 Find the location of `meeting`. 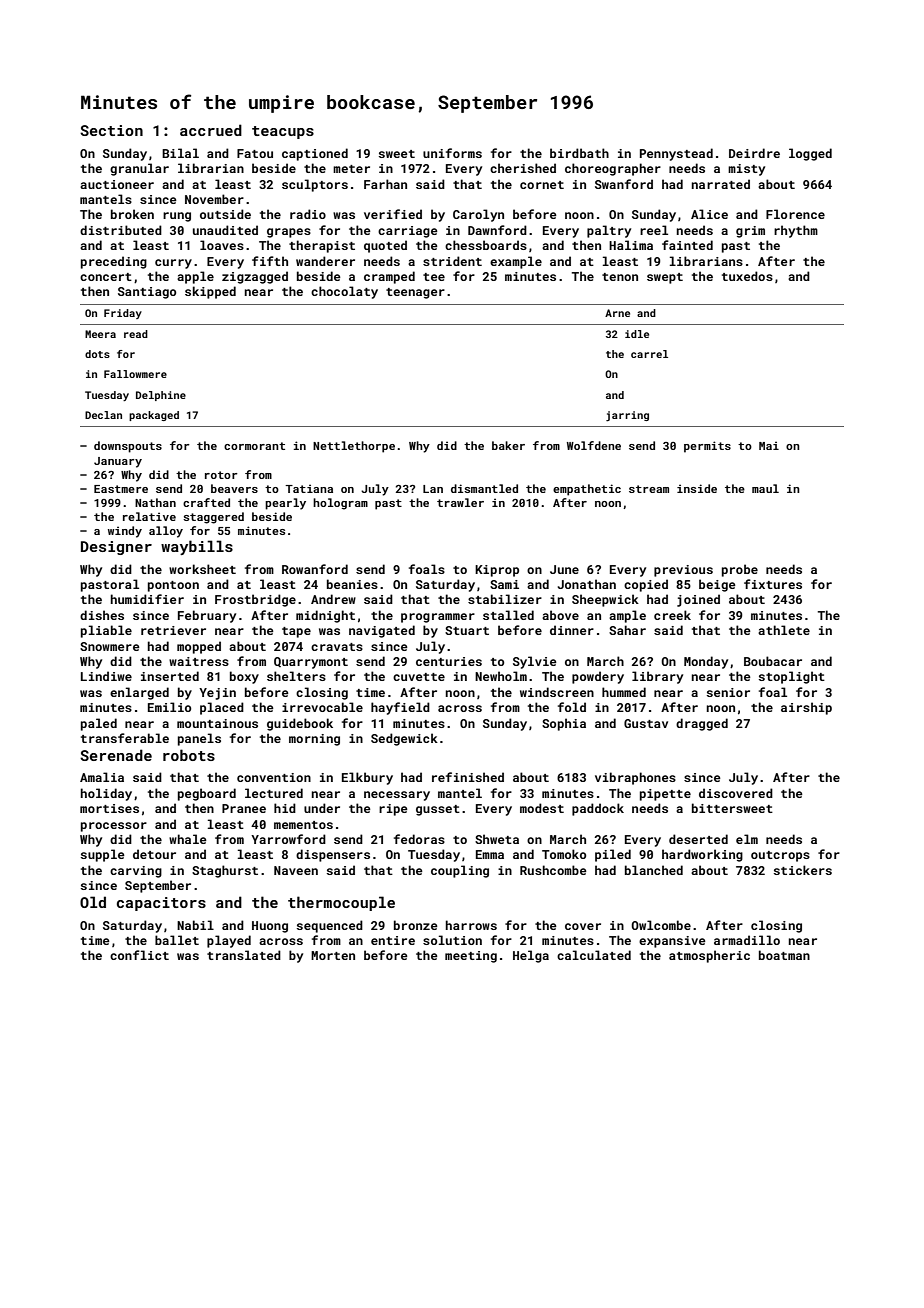

meeting is located at coordinates (471, 957).
